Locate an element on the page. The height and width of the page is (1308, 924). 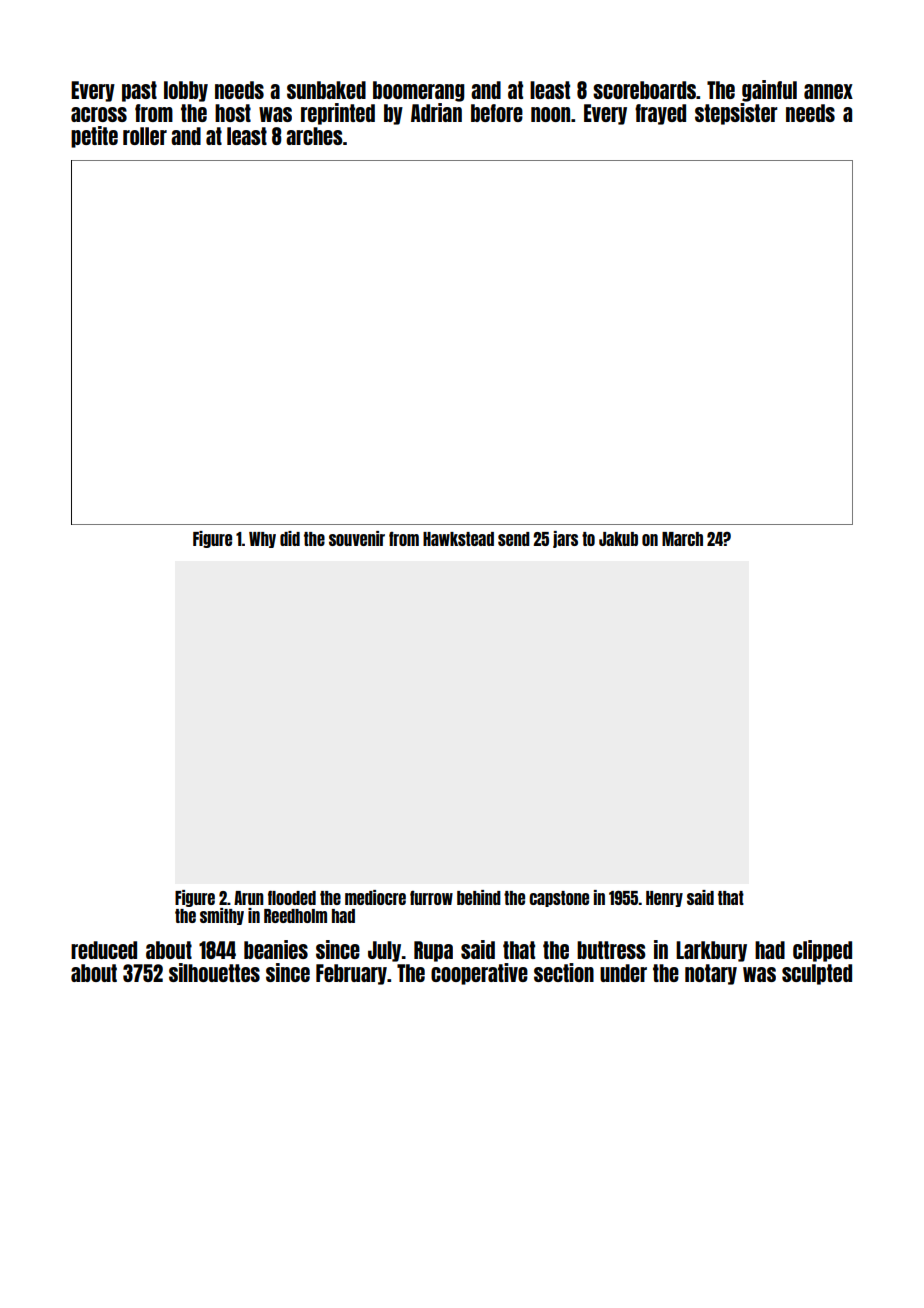
gainful is located at coordinates (769, 91).
